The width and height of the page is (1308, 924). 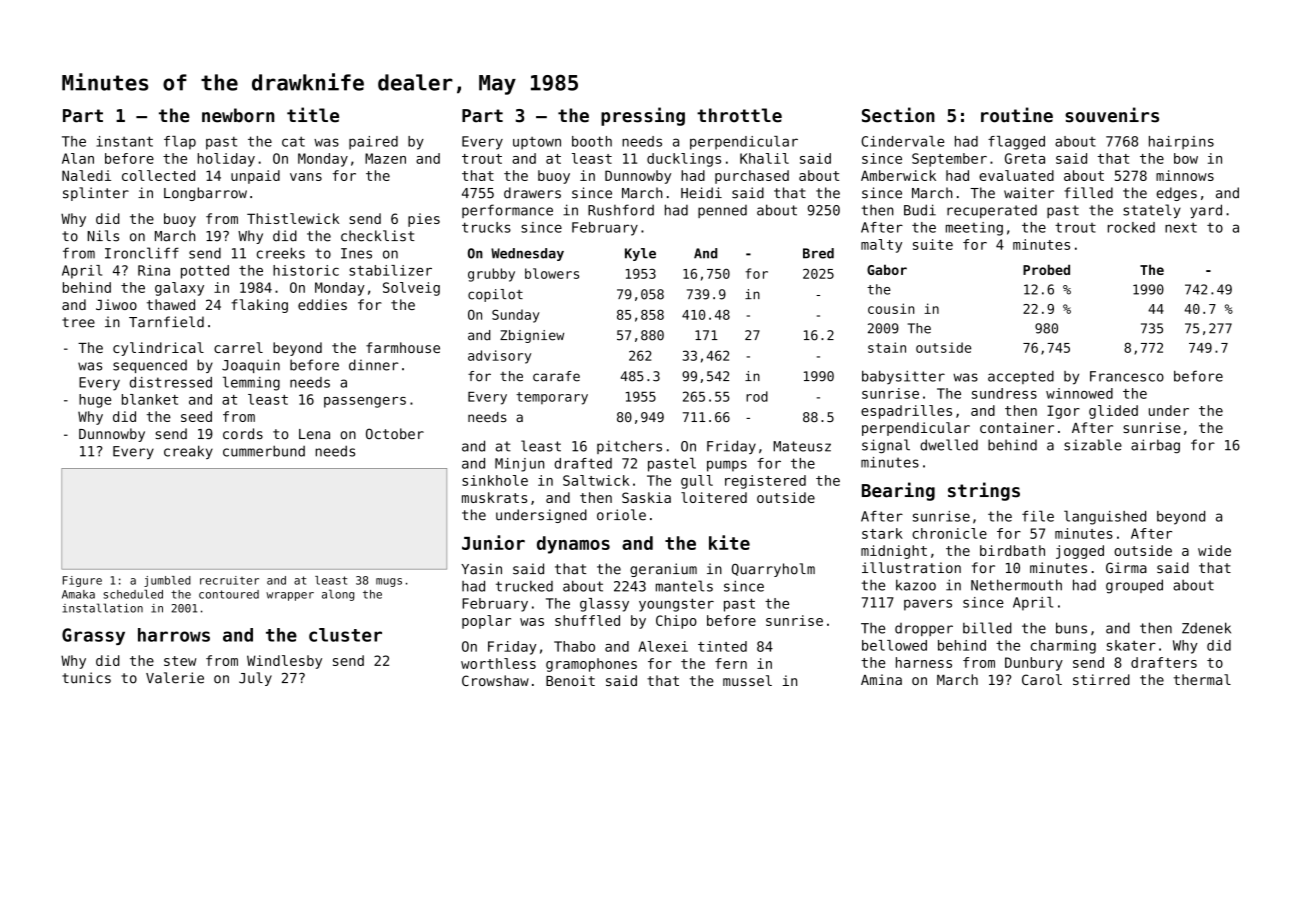 I want to click on Khalil, so click(x=764, y=158).
